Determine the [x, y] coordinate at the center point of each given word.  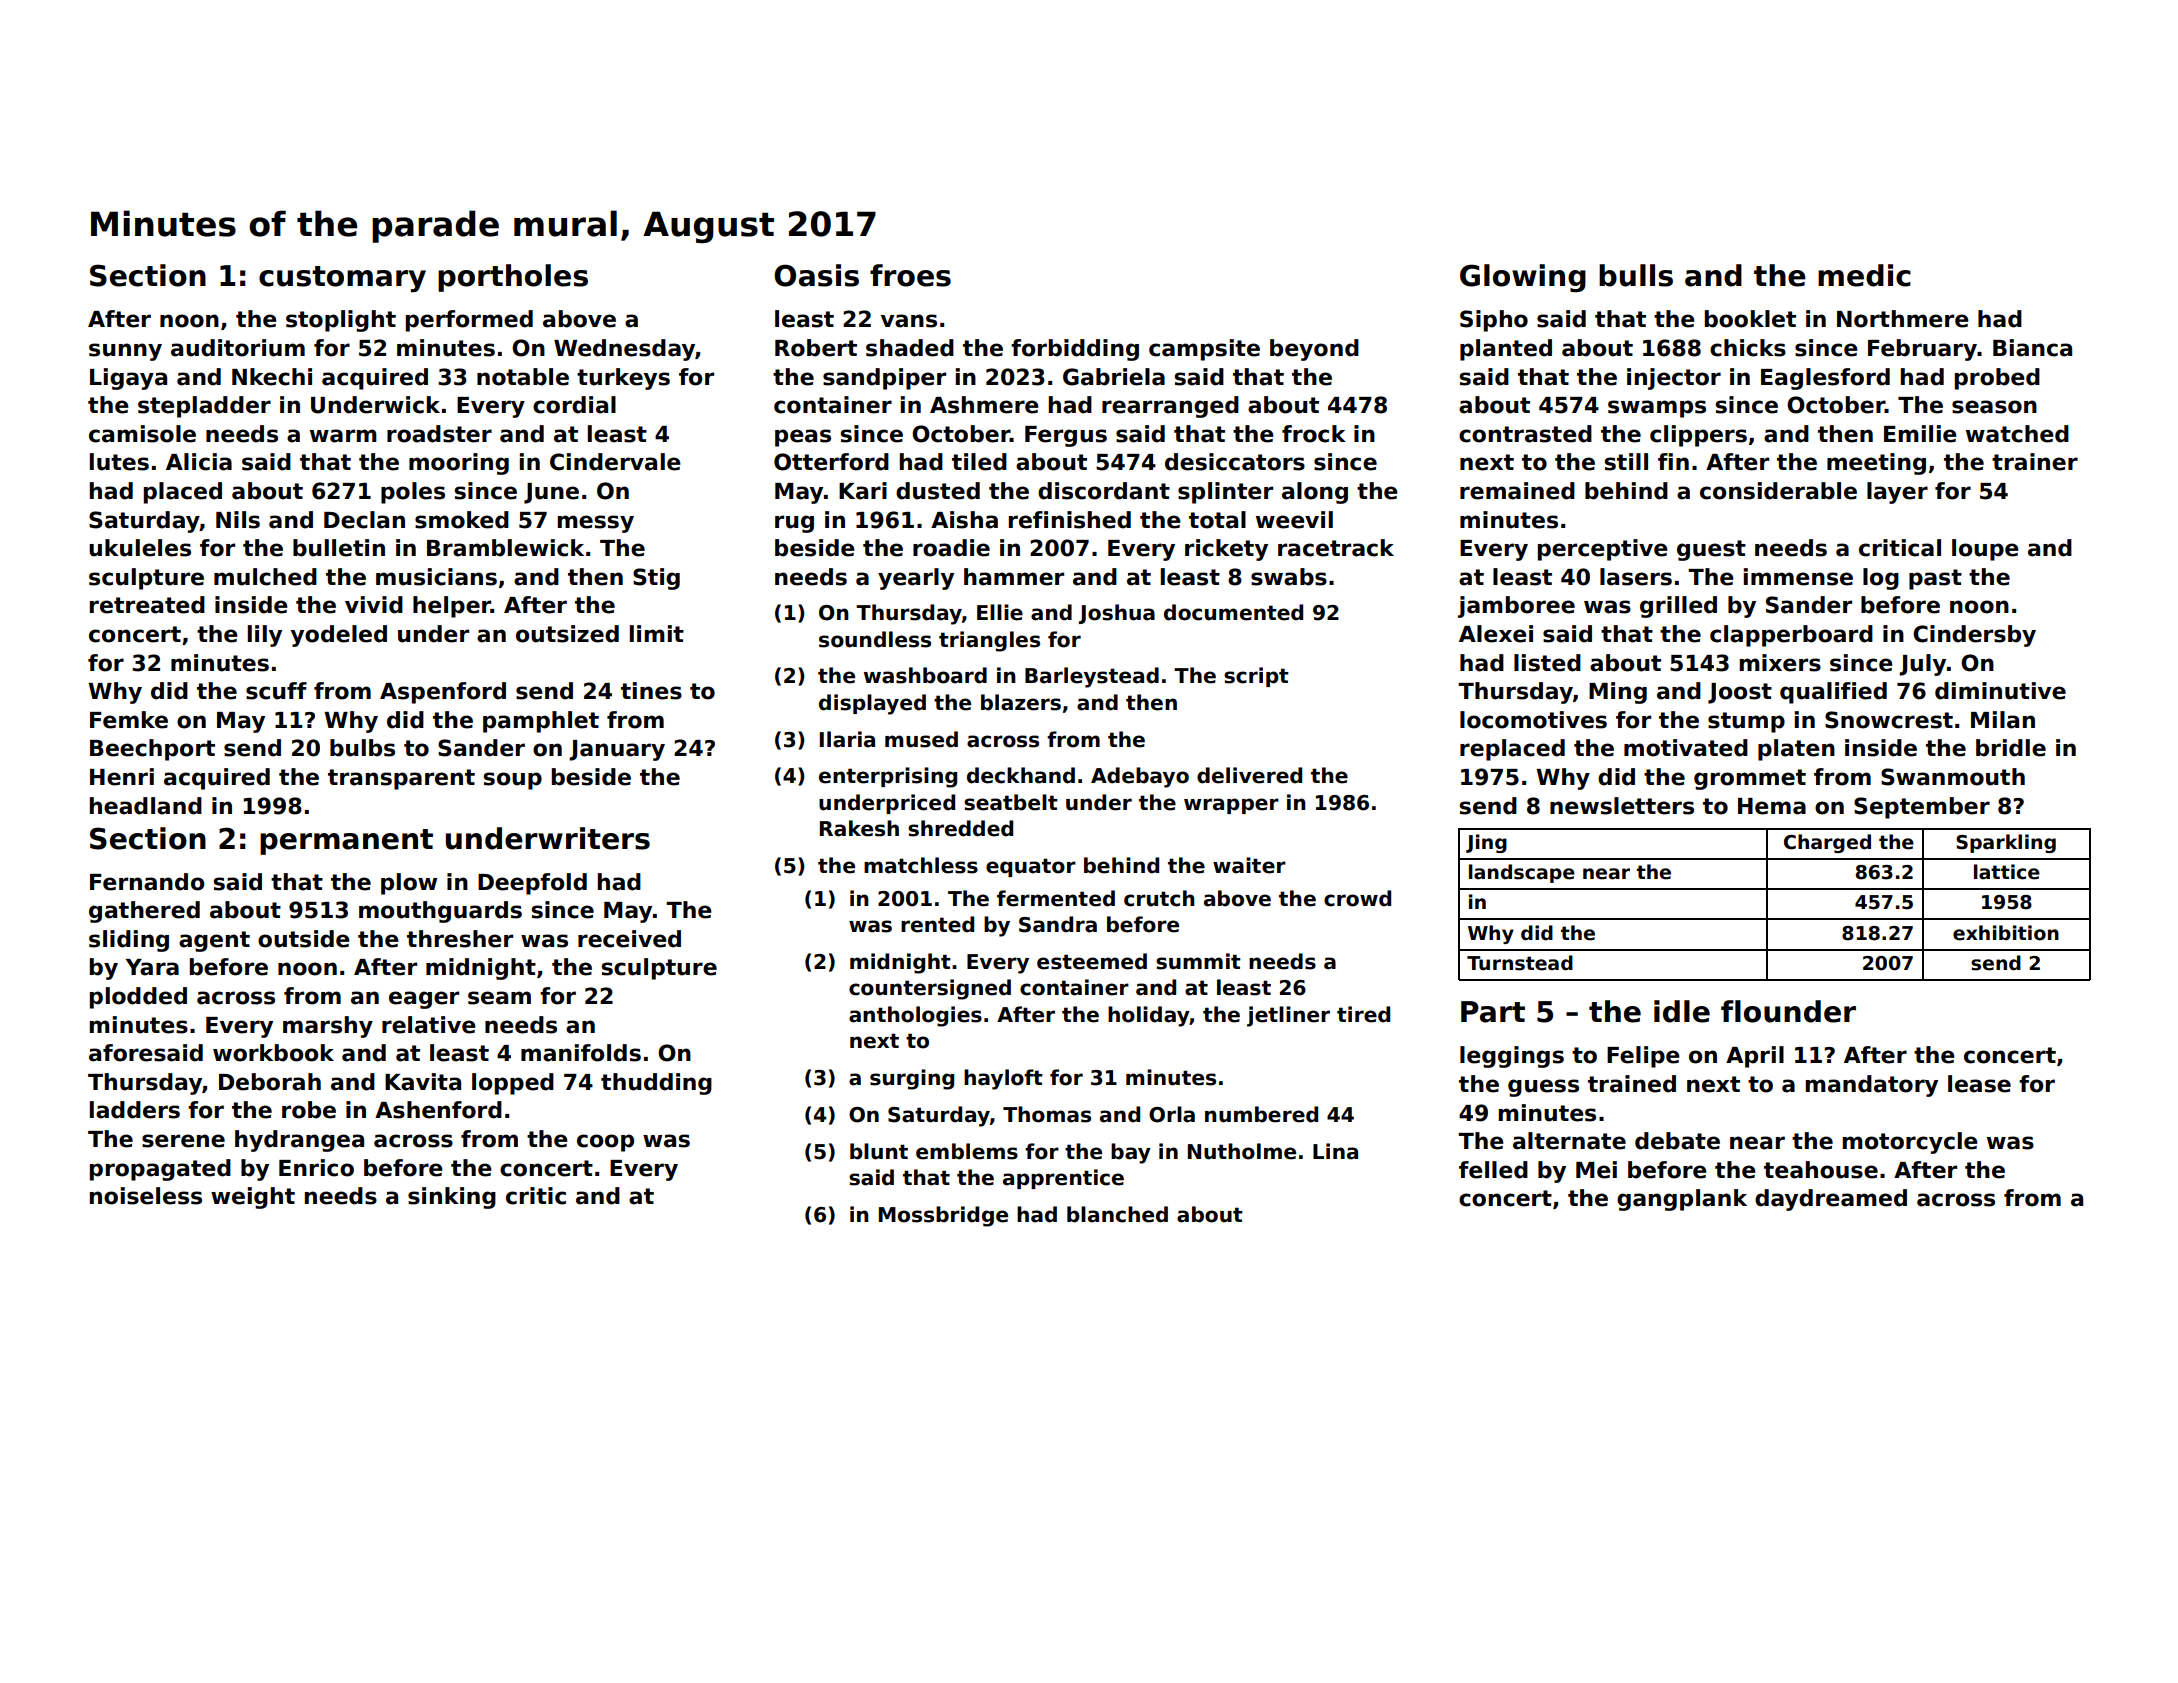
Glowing [1523, 278]
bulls [1636, 275]
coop [605, 1143]
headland [146, 806]
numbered [1261, 1114]
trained [1632, 1084]
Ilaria [847, 739]
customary [342, 279]
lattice [2007, 872]
